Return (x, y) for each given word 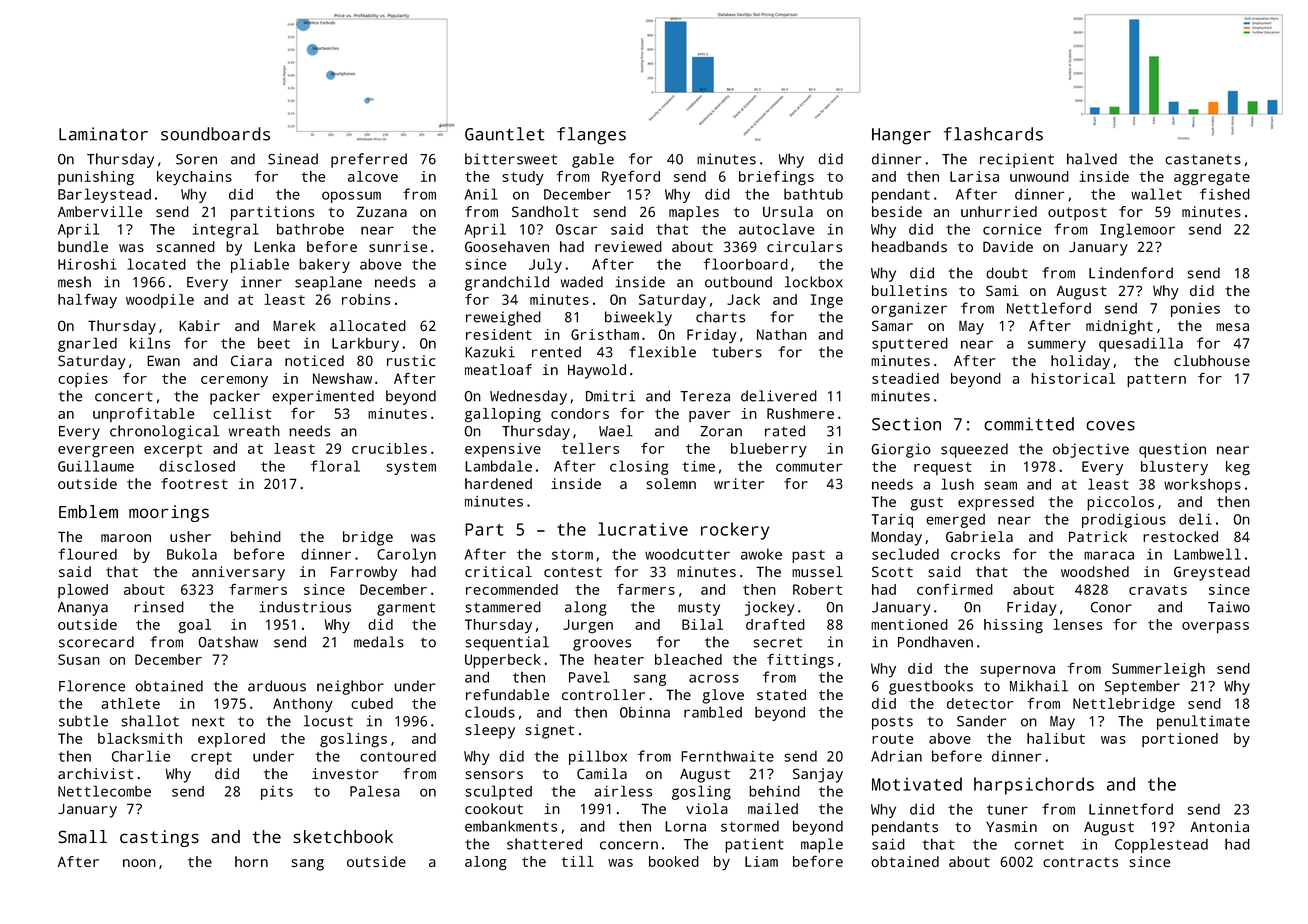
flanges (591, 136)
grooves (602, 645)
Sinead (293, 159)
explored (231, 740)
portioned (1180, 740)
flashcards (993, 134)
